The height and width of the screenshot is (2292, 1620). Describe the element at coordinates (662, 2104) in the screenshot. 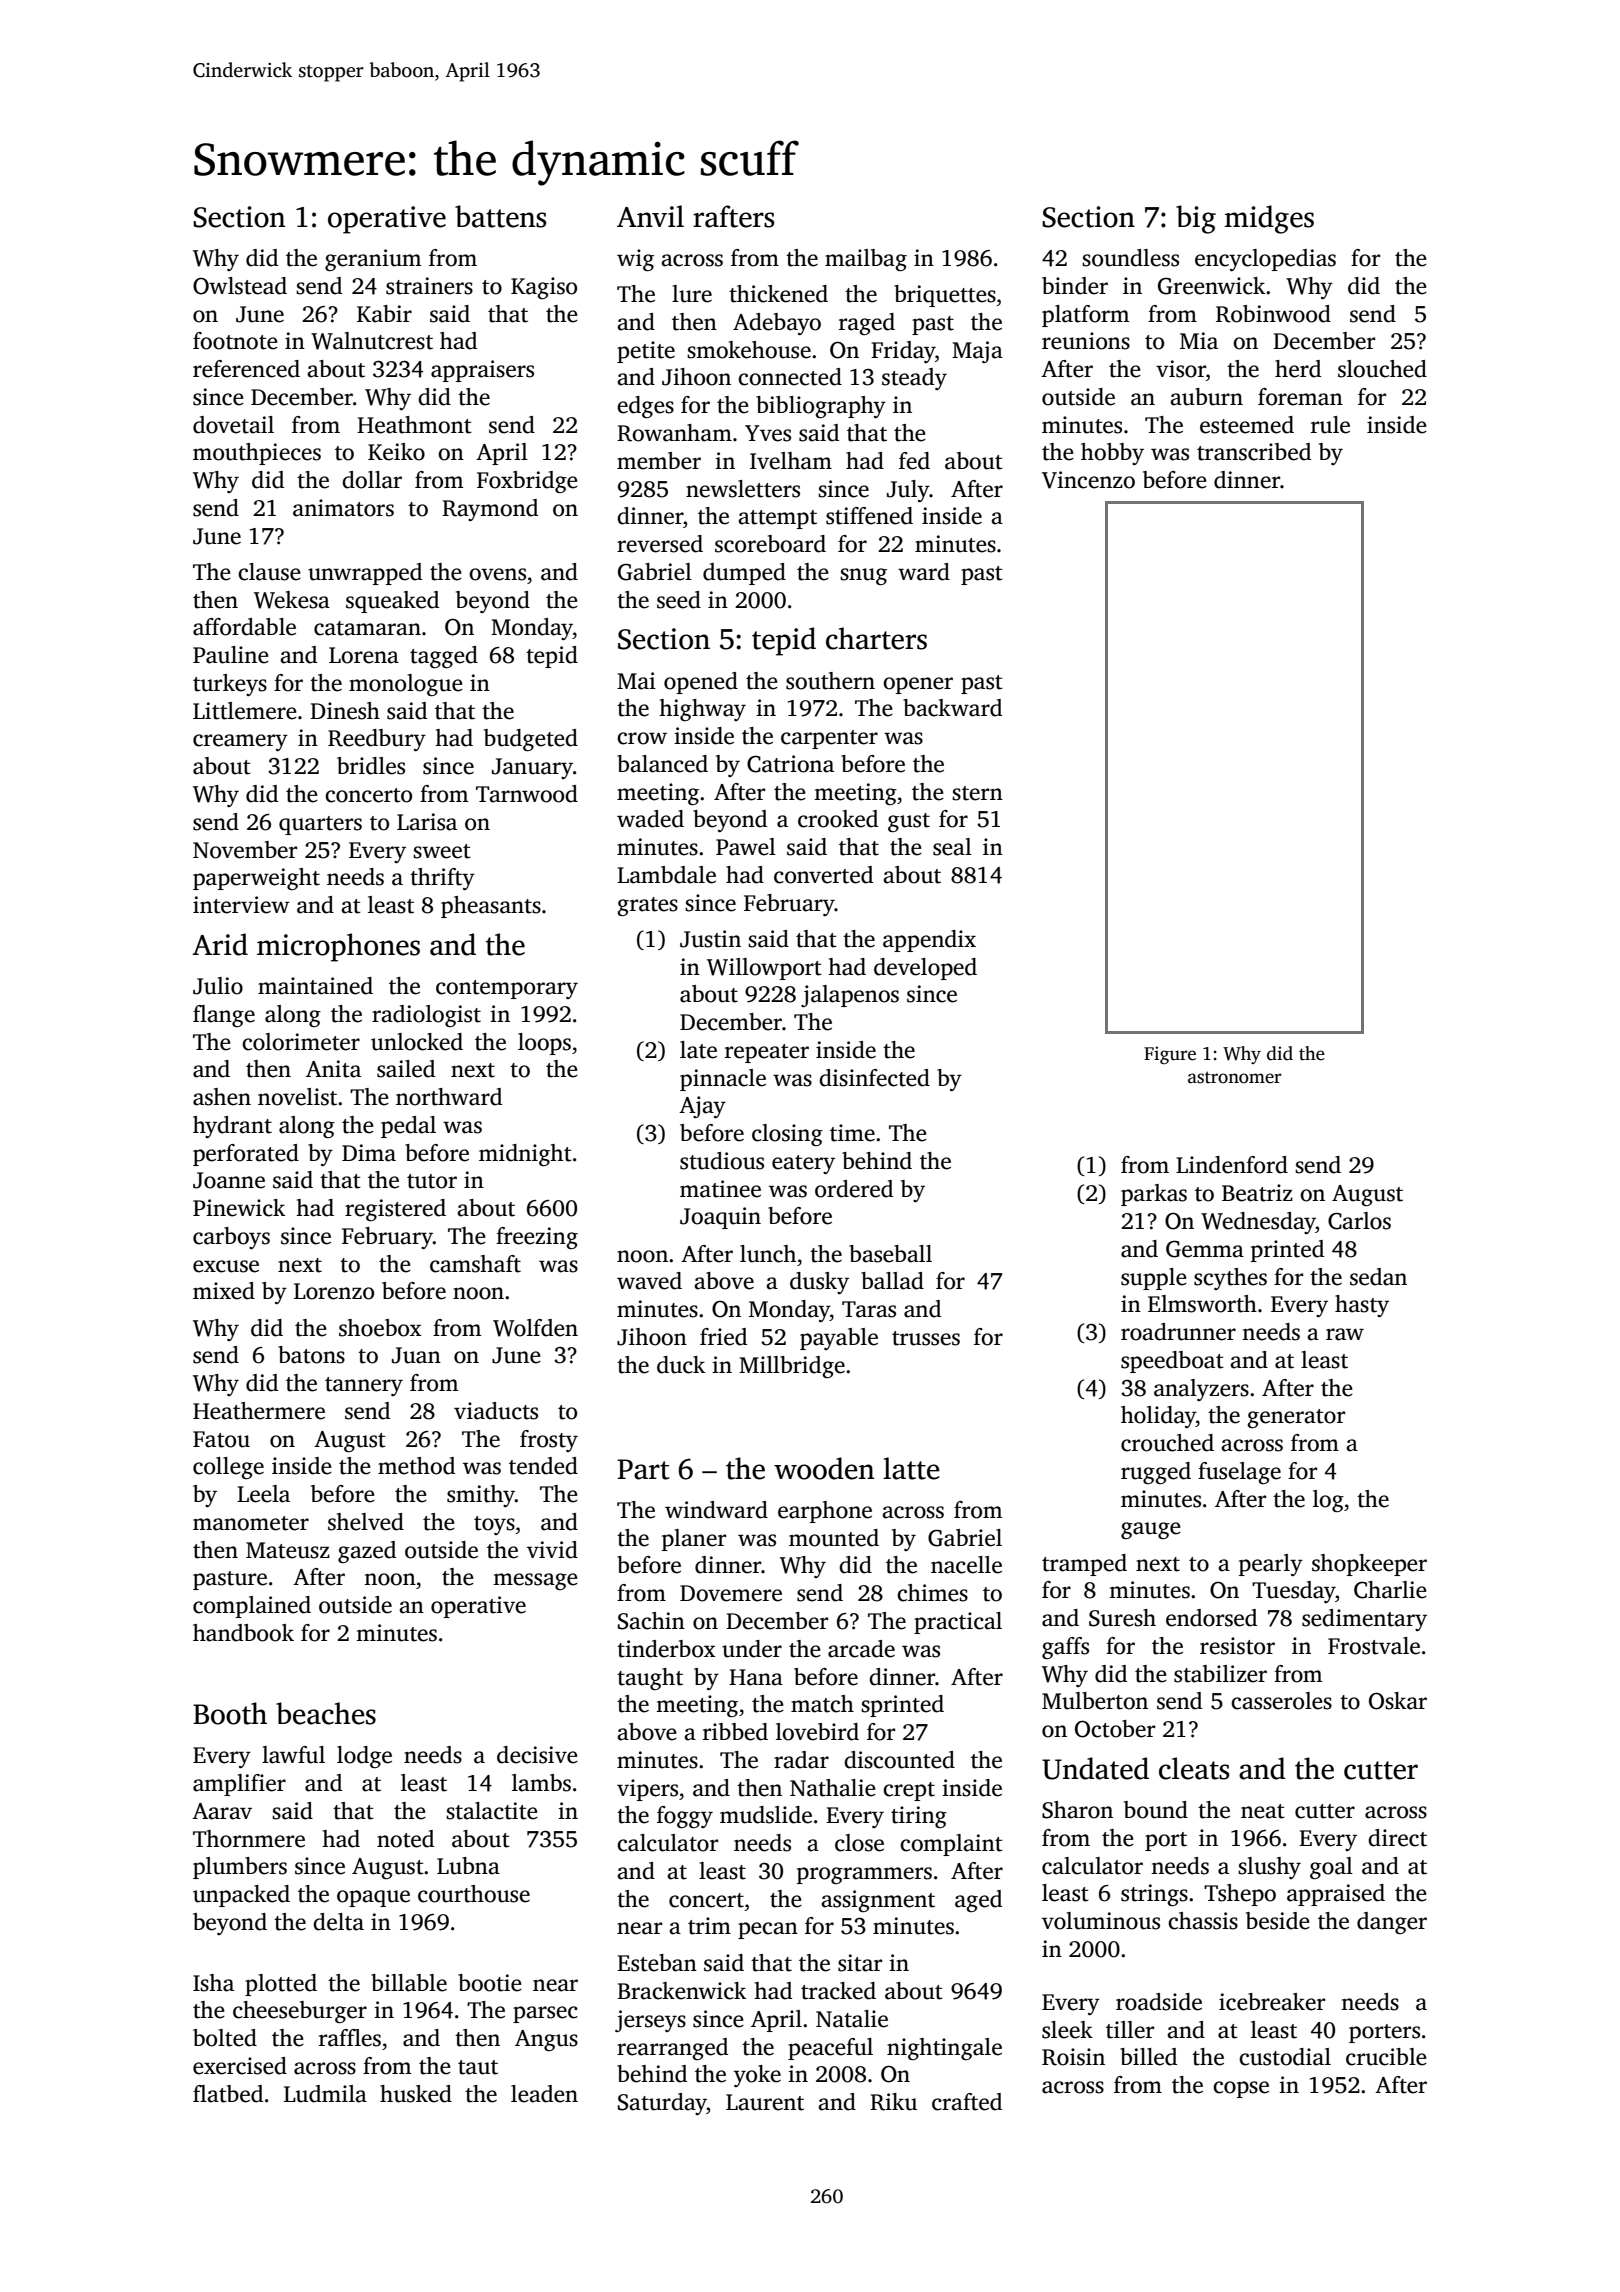

I see `Saturday` at that location.
